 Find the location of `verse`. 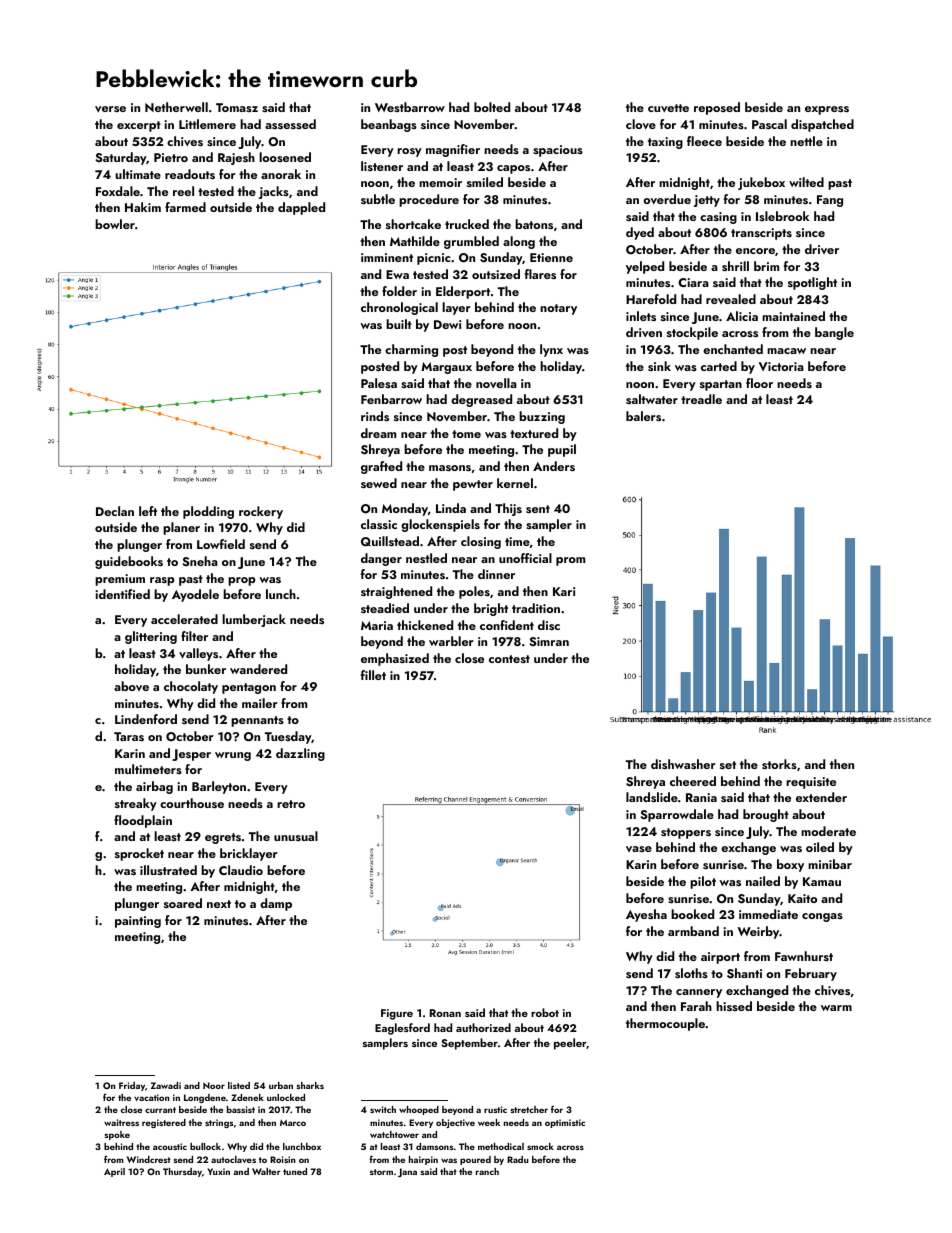

verse is located at coordinates (110, 109).
